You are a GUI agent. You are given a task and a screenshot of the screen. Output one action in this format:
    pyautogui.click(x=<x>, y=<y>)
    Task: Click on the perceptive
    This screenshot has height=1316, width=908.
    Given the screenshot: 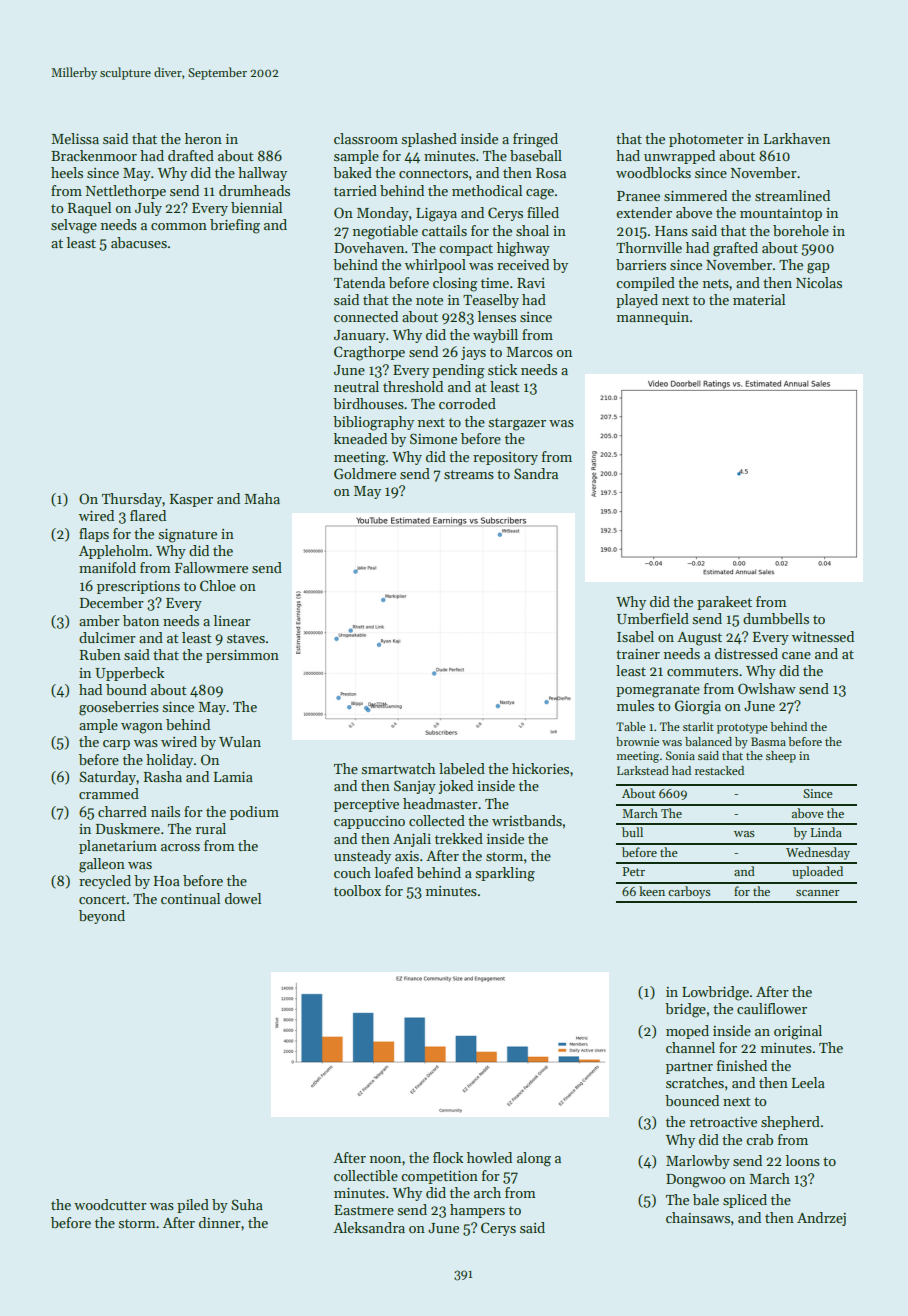 What is the action you would take?
    pyautogui.click(x=366, y=805)
